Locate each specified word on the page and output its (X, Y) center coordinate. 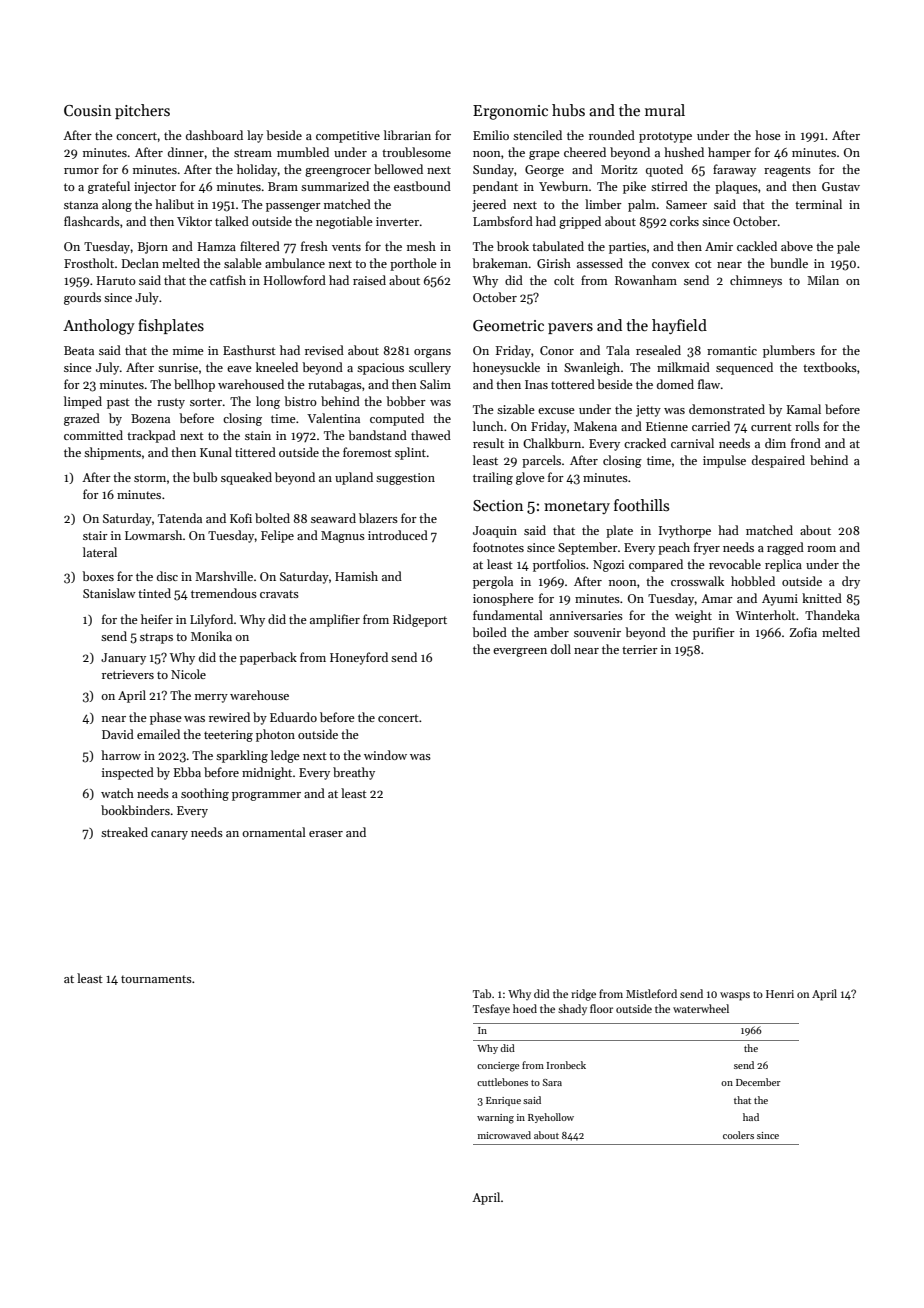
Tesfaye (491, 1010)
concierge (498, 1067)
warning (495, 1119)
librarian (407, 135)
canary (169, 835)
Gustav (841, 186)
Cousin (87, 111)
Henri (780, 994)
